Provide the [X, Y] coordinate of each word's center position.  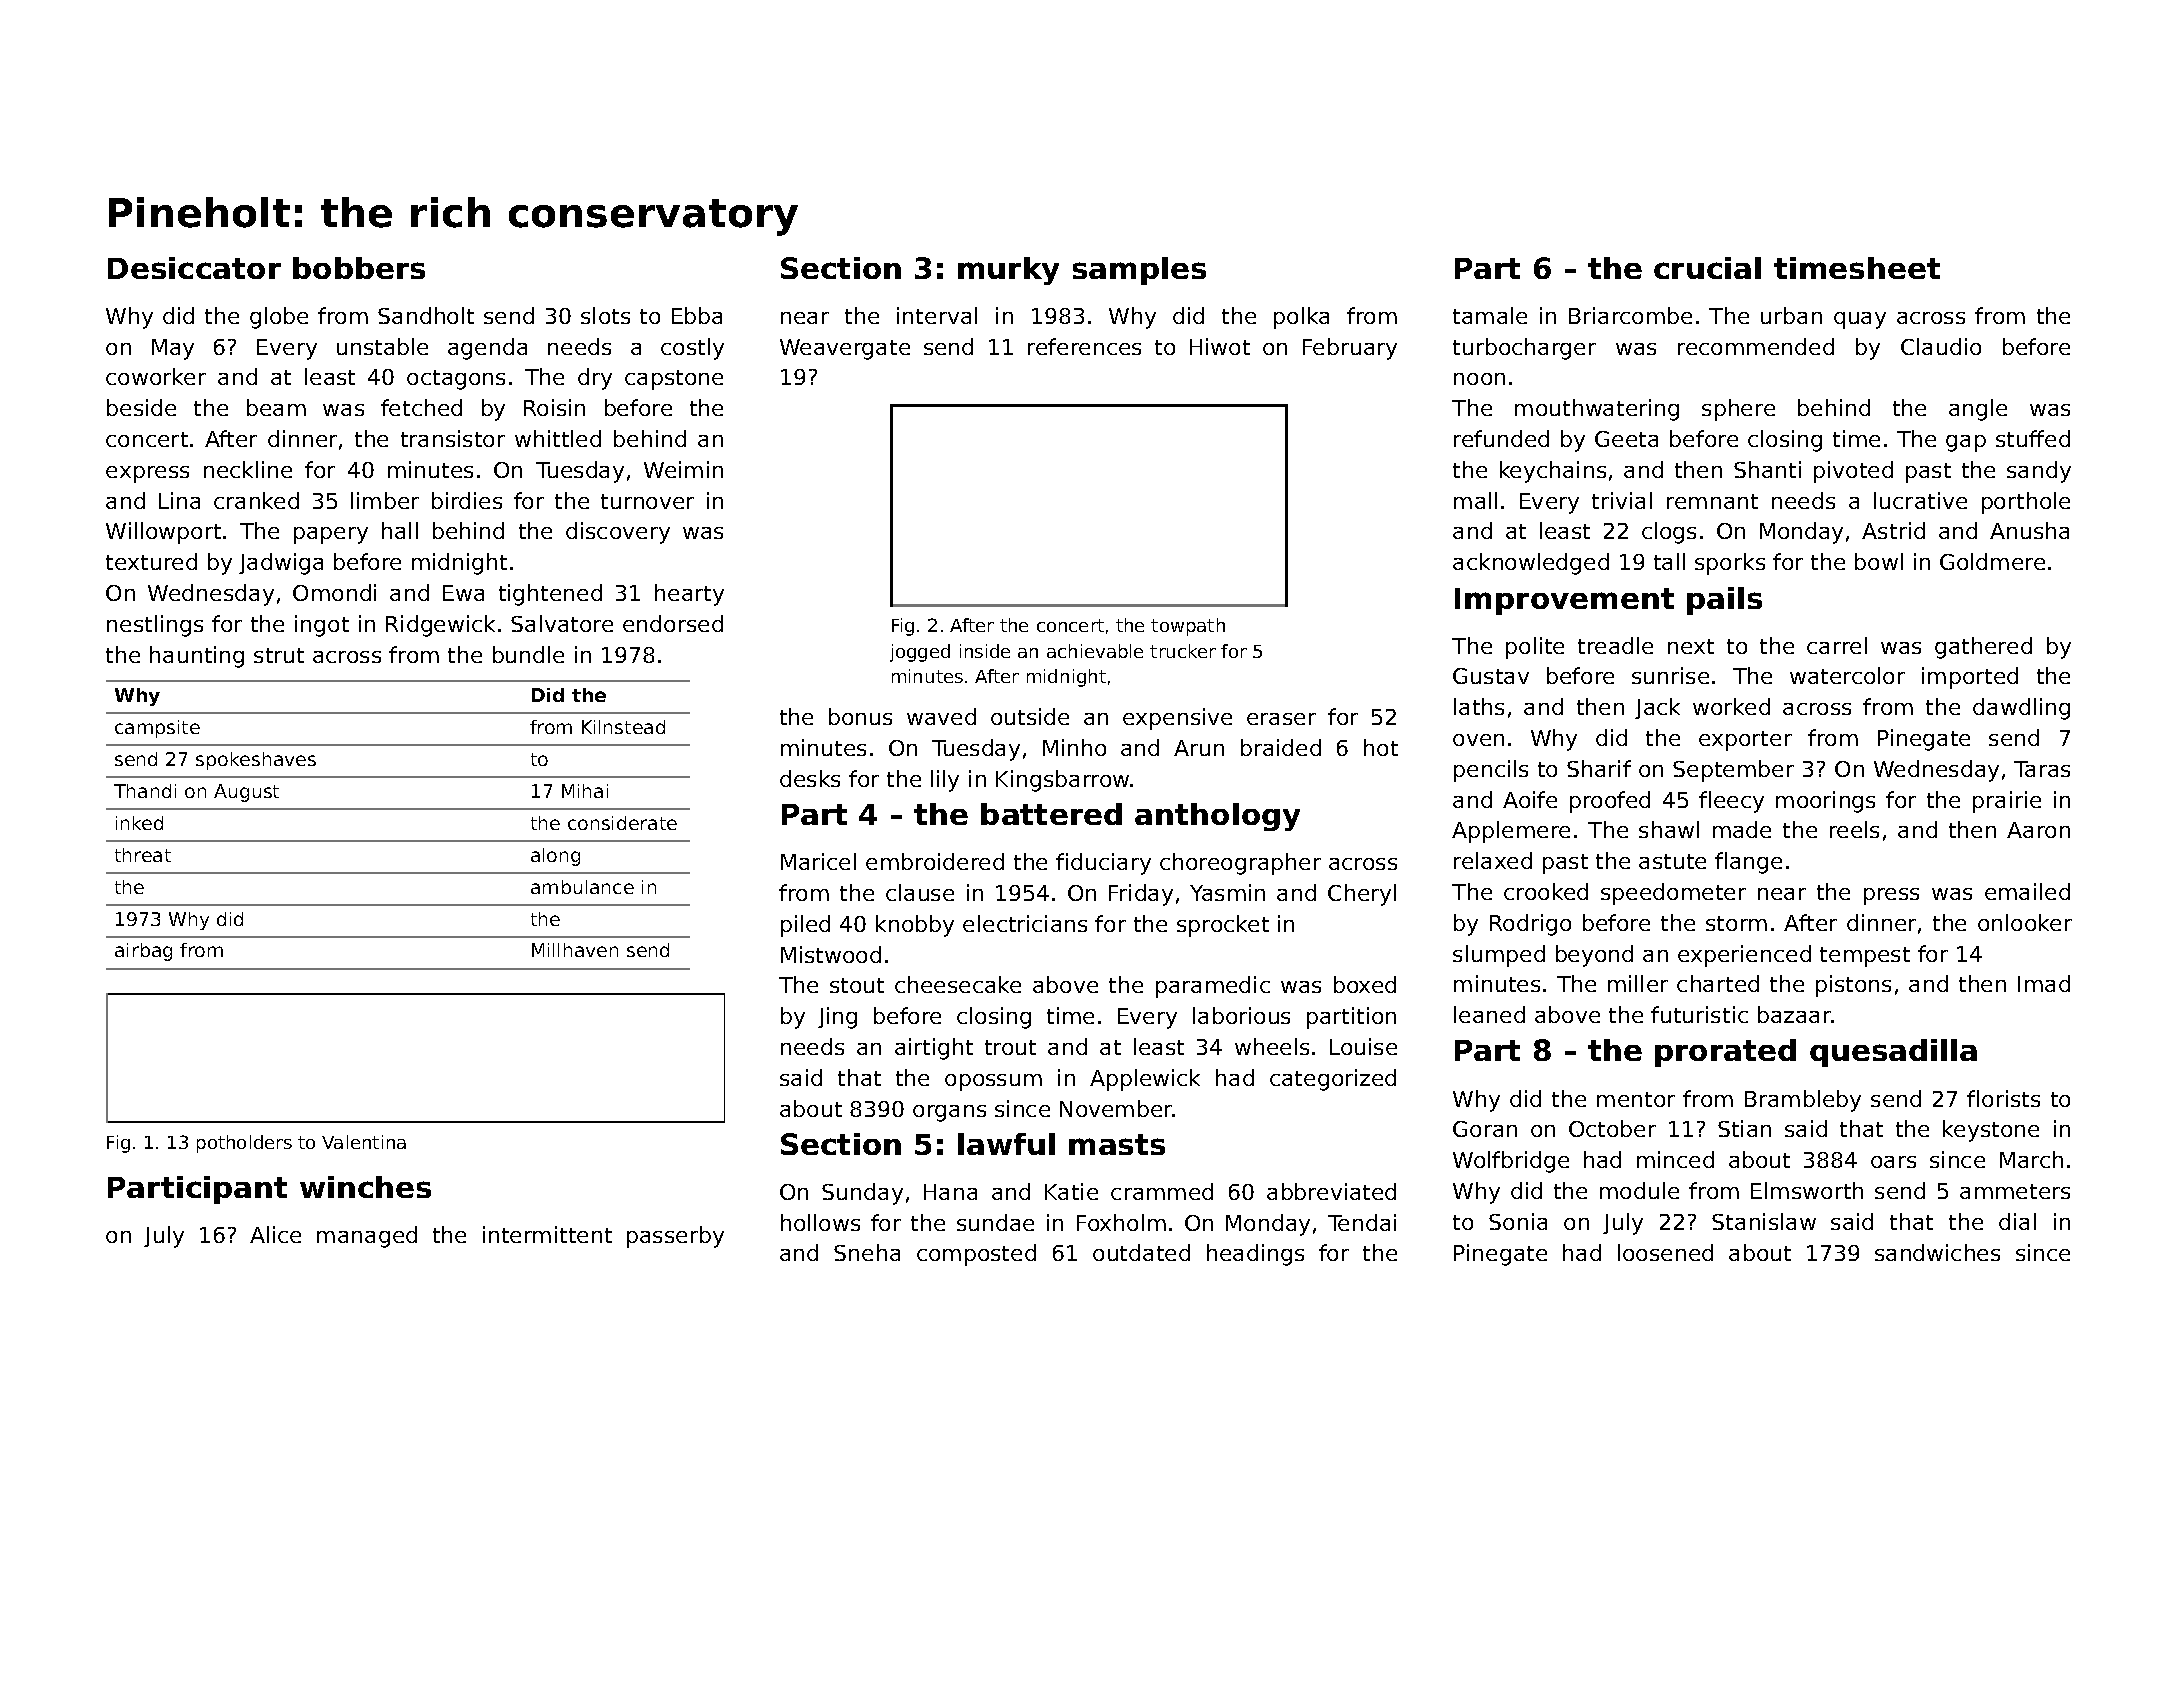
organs [949, 1113]
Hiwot [1220, 346]
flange [1748, 863]
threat [143, 855]
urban [1791, 315]
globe [279, 318]
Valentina [364, 1142]
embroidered [935, 861]
